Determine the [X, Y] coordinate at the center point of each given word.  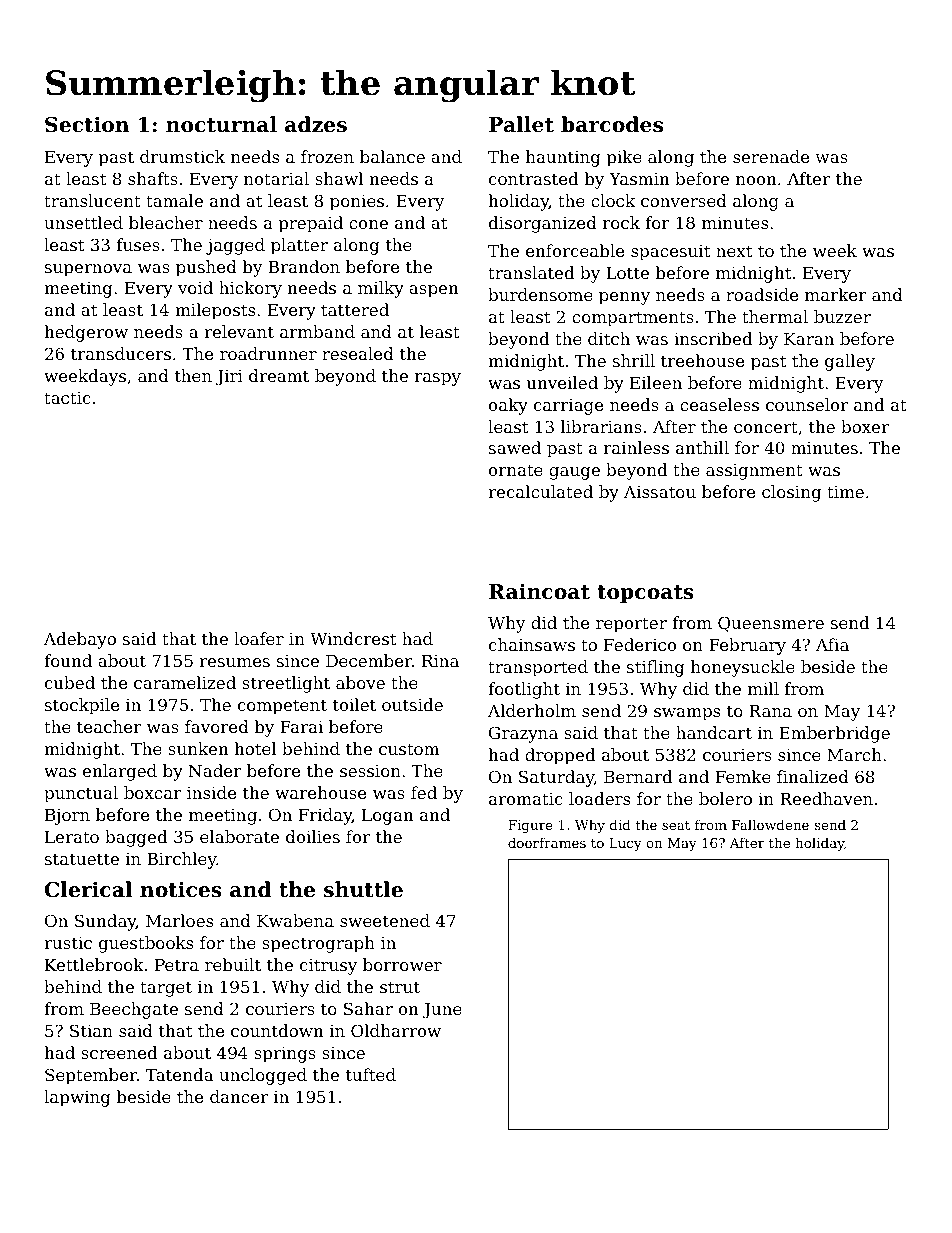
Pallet [521, 124]
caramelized [185, 682]
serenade [771, 156]
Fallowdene [770, 824]
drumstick [182, 156]
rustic [68, 942]
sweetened [385, 920]
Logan [388, 817]
